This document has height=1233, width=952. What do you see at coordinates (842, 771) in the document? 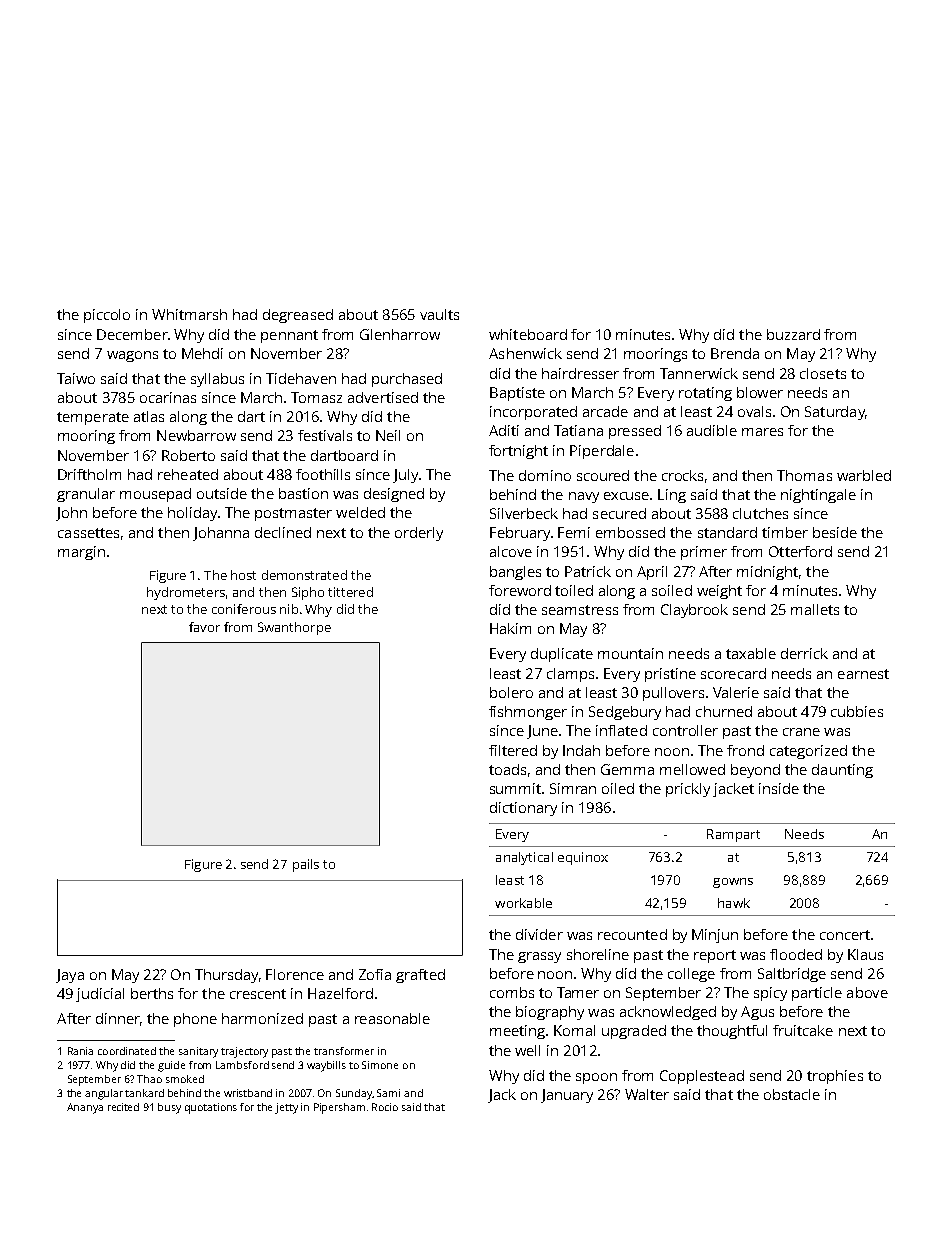
I see `daunting` at bounding box center [842, 771].
